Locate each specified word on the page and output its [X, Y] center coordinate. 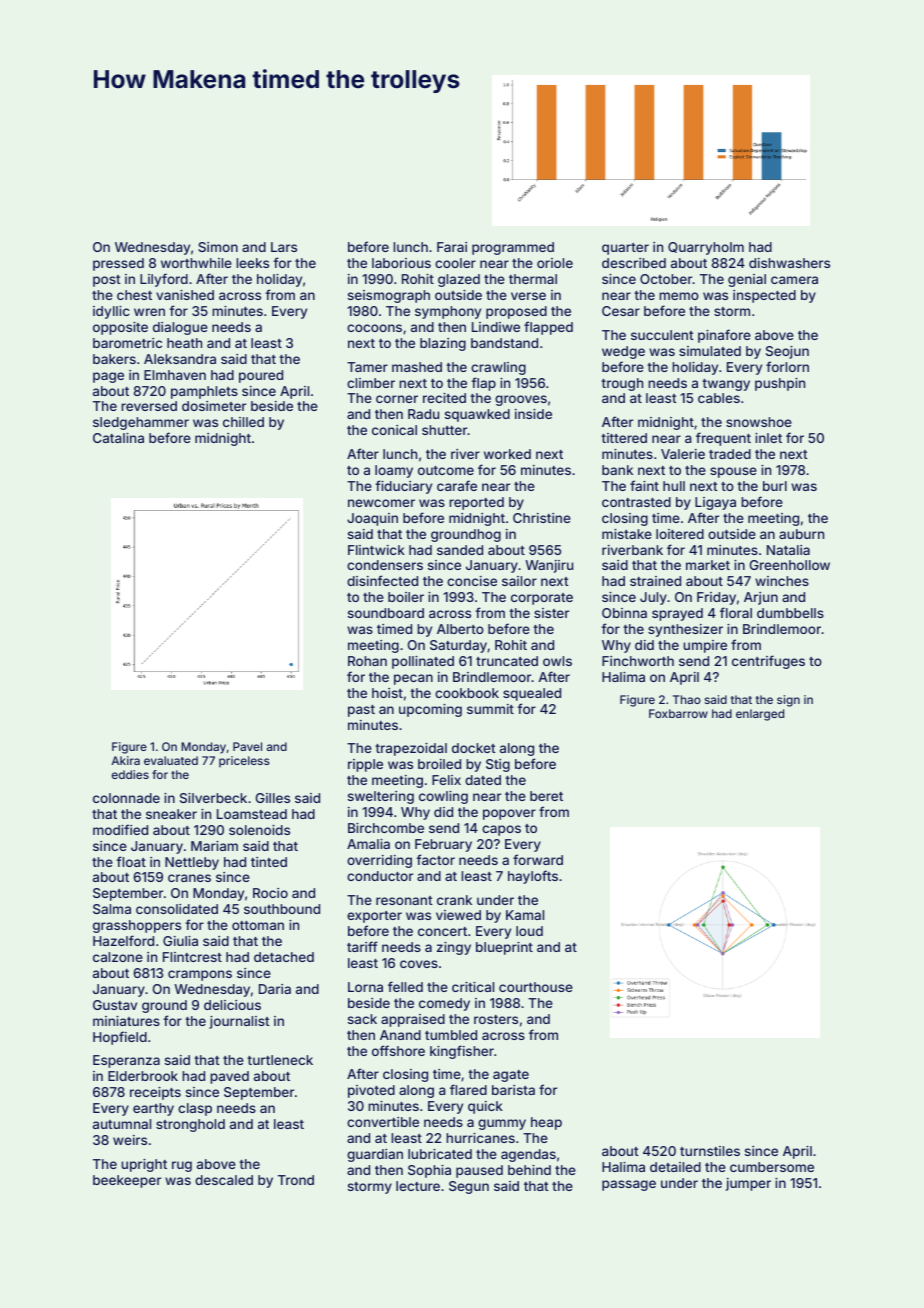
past [361, 711]
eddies [130, 774]
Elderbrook [143, 1076]
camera [794, 280]
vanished [185, 295]
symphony [448, 312]
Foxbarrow [678, 713]
